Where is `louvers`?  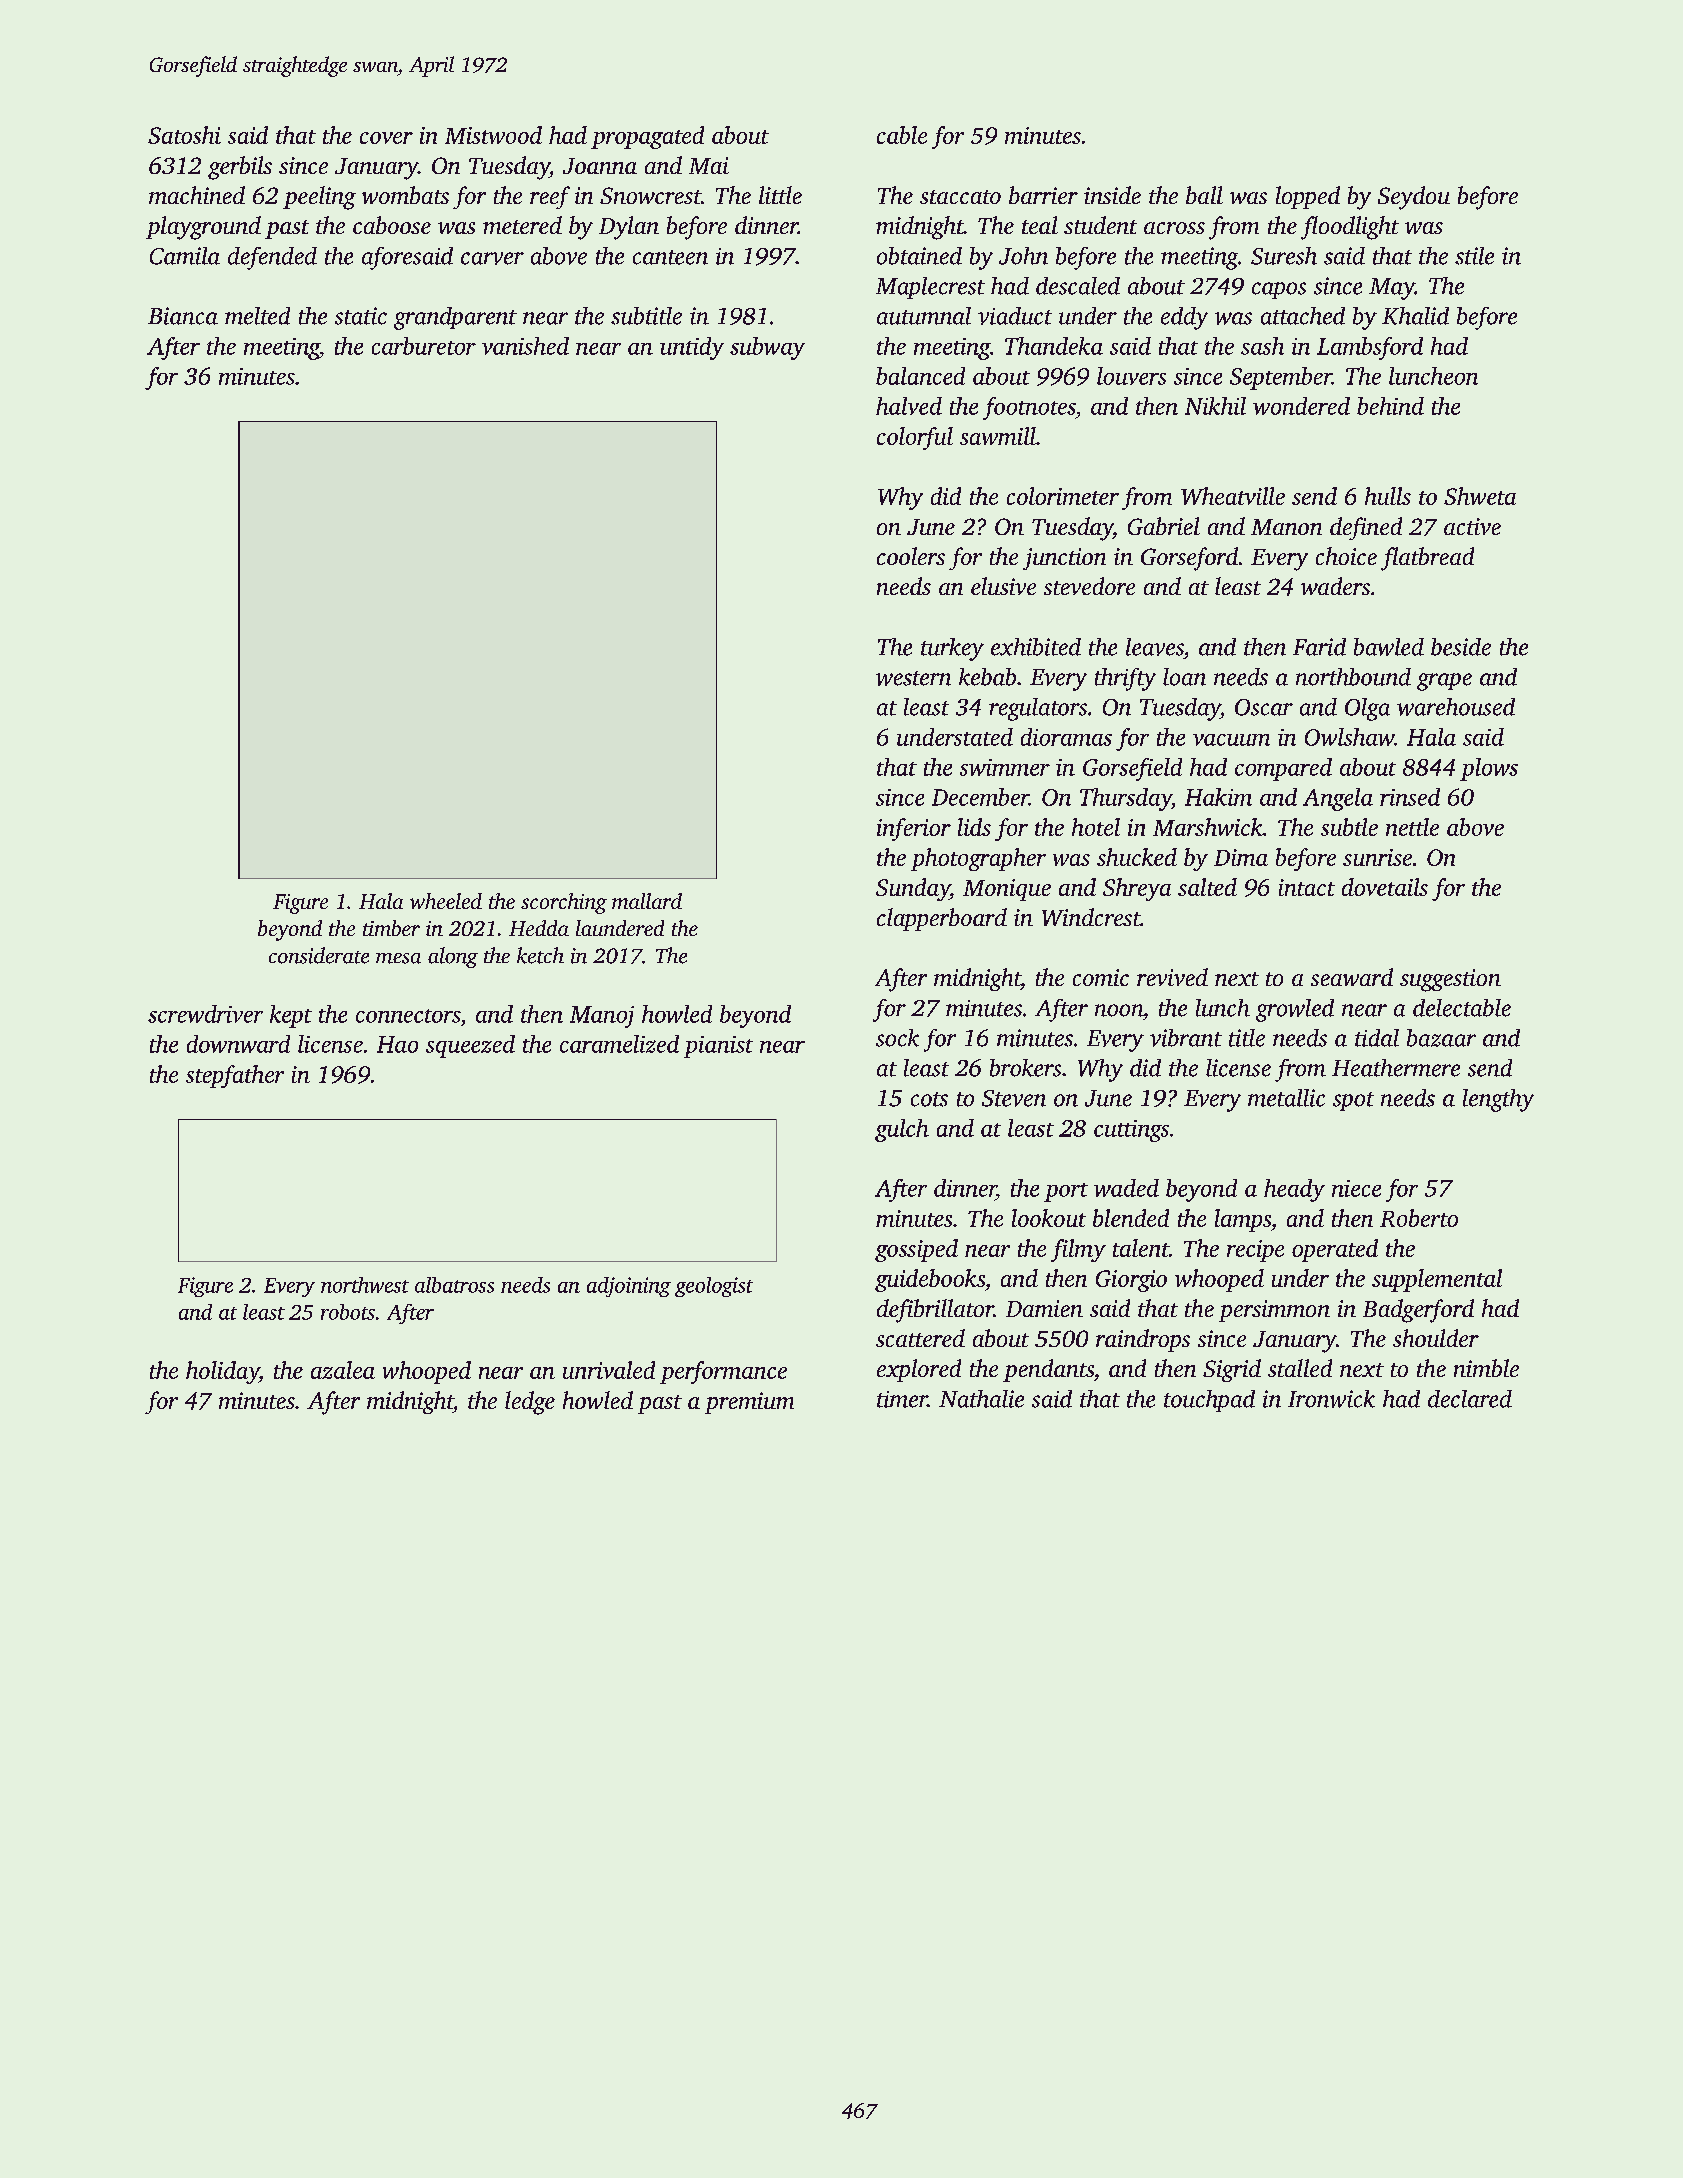
louvers is located at coordinates (1131, 376).
